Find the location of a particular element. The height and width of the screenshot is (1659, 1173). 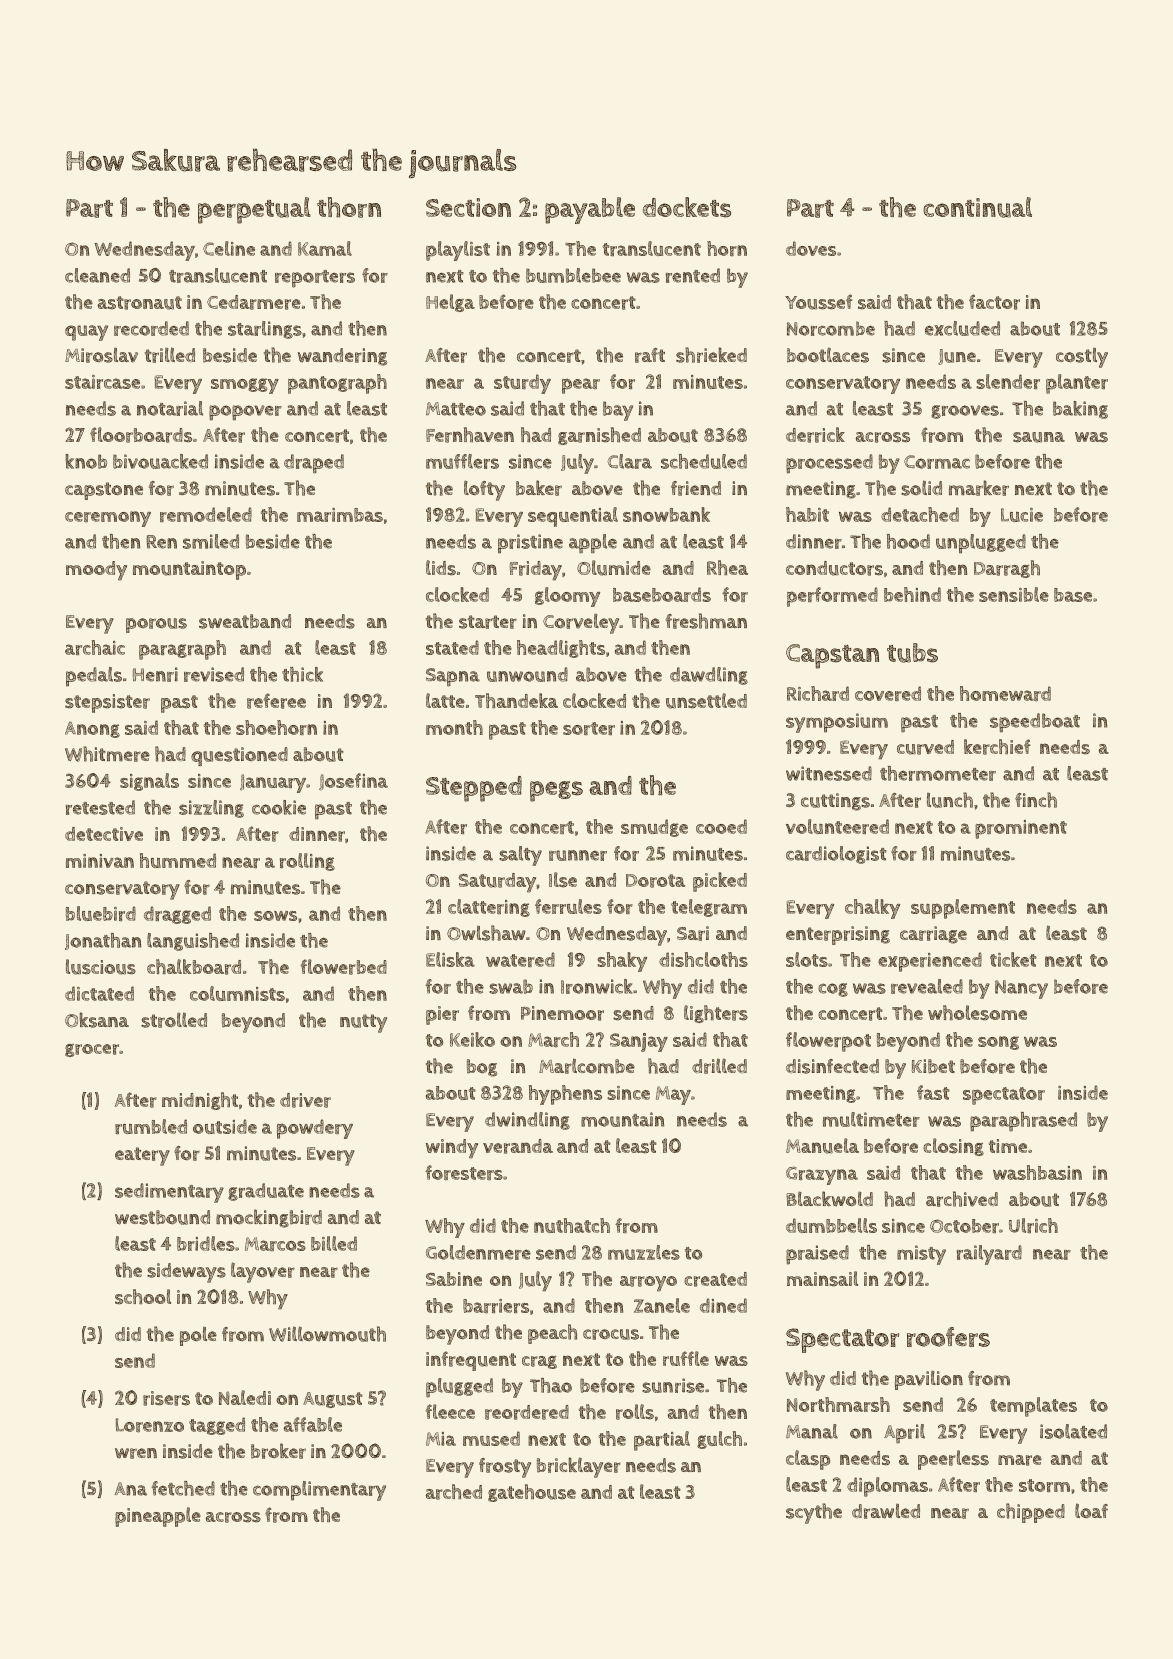

stepsister is located at coordinates (107, 703).
